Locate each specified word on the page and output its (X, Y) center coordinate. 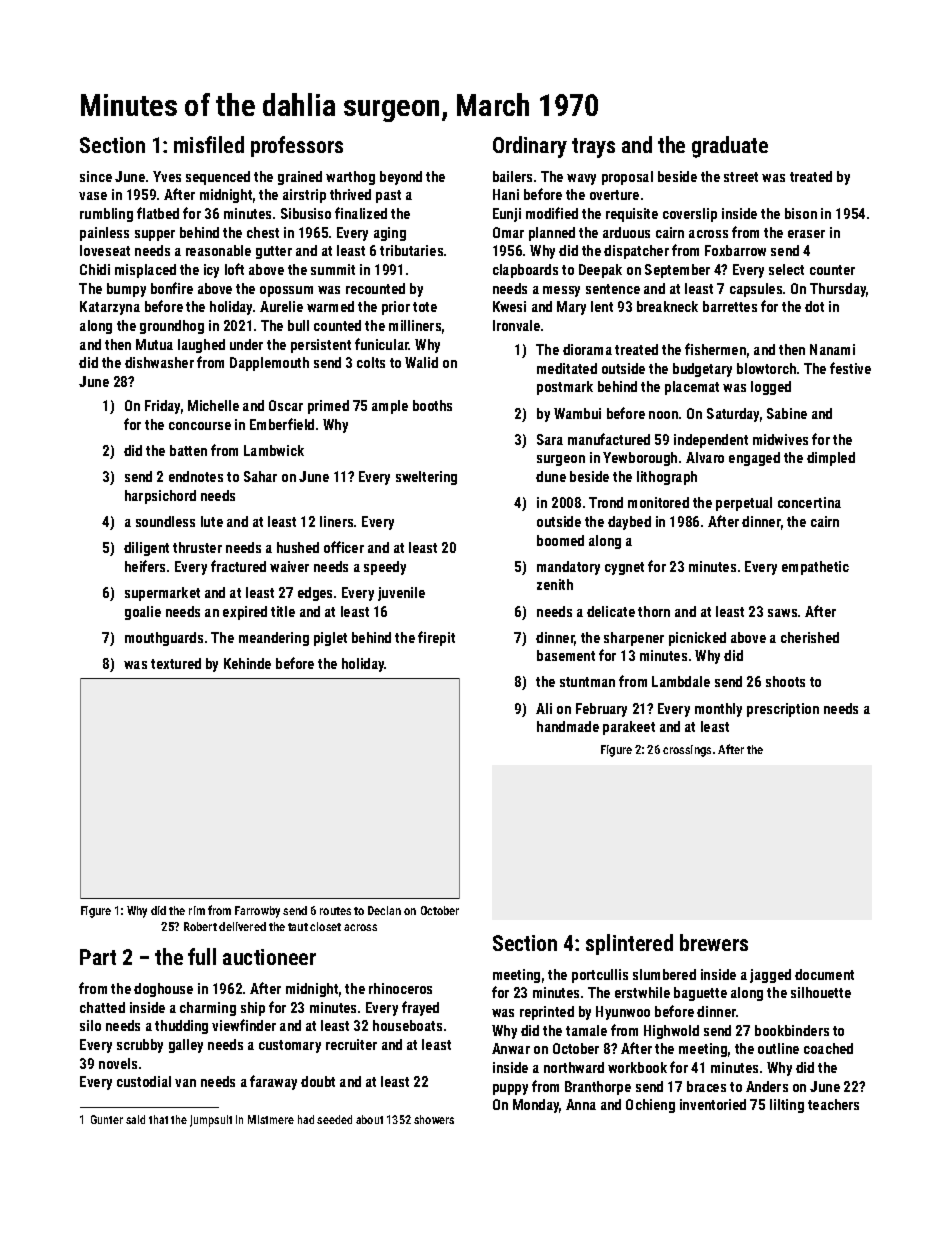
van (185, 1083)
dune (551, 476)
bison (801, 213)
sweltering (426, 478)
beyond (401, 178)
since (96, 176)
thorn (654, 611)
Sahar (260, 476)
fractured (238, 566)
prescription (783, 710)
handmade (568, 726)
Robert (200, 926)
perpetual (744, 504)
